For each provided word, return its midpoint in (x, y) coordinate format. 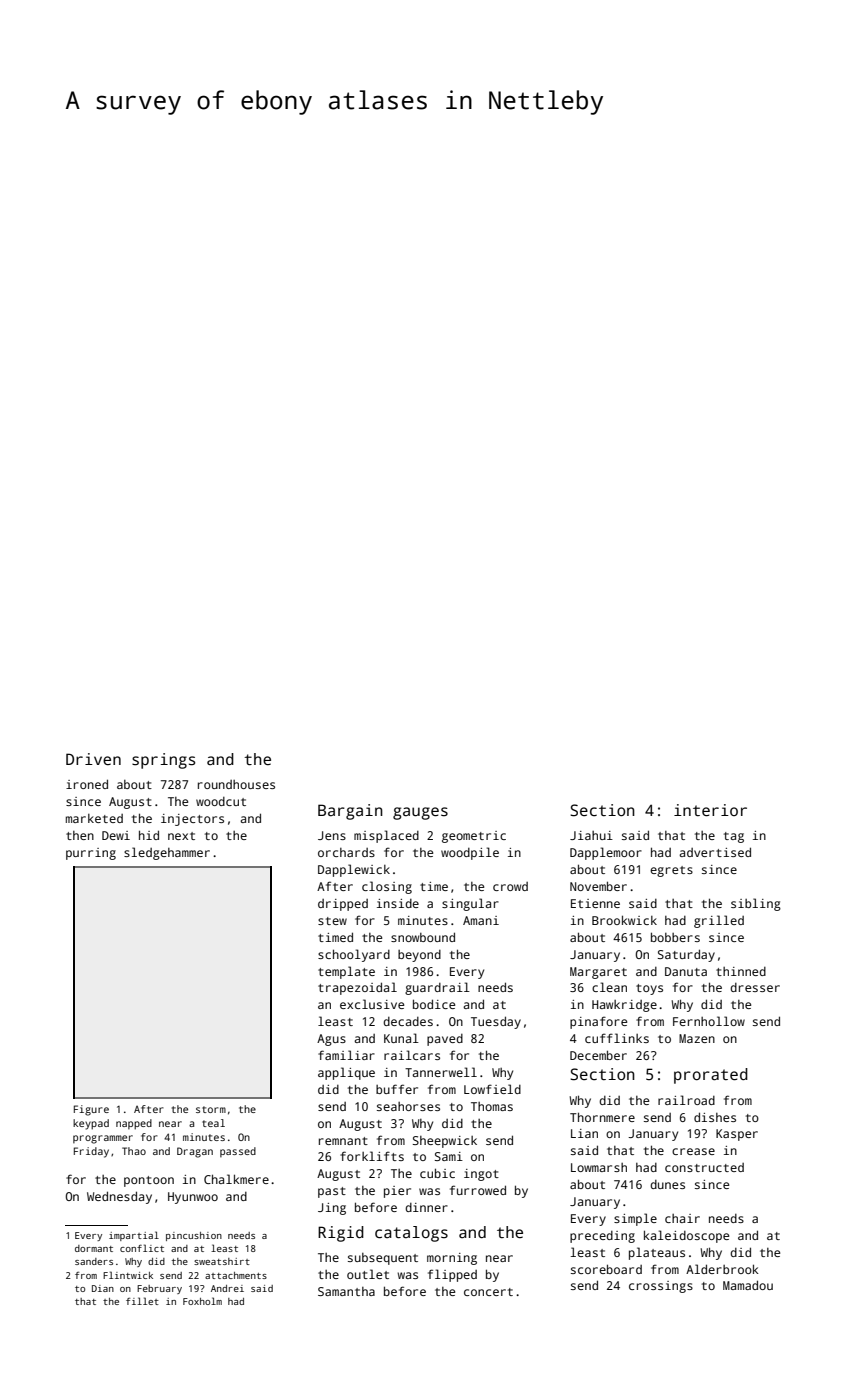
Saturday (686, 955)
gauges (420, 813)
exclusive (372, 1004)
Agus (331, 1040)
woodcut (221, 801)
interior (710, 810)
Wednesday (119, 1197)
